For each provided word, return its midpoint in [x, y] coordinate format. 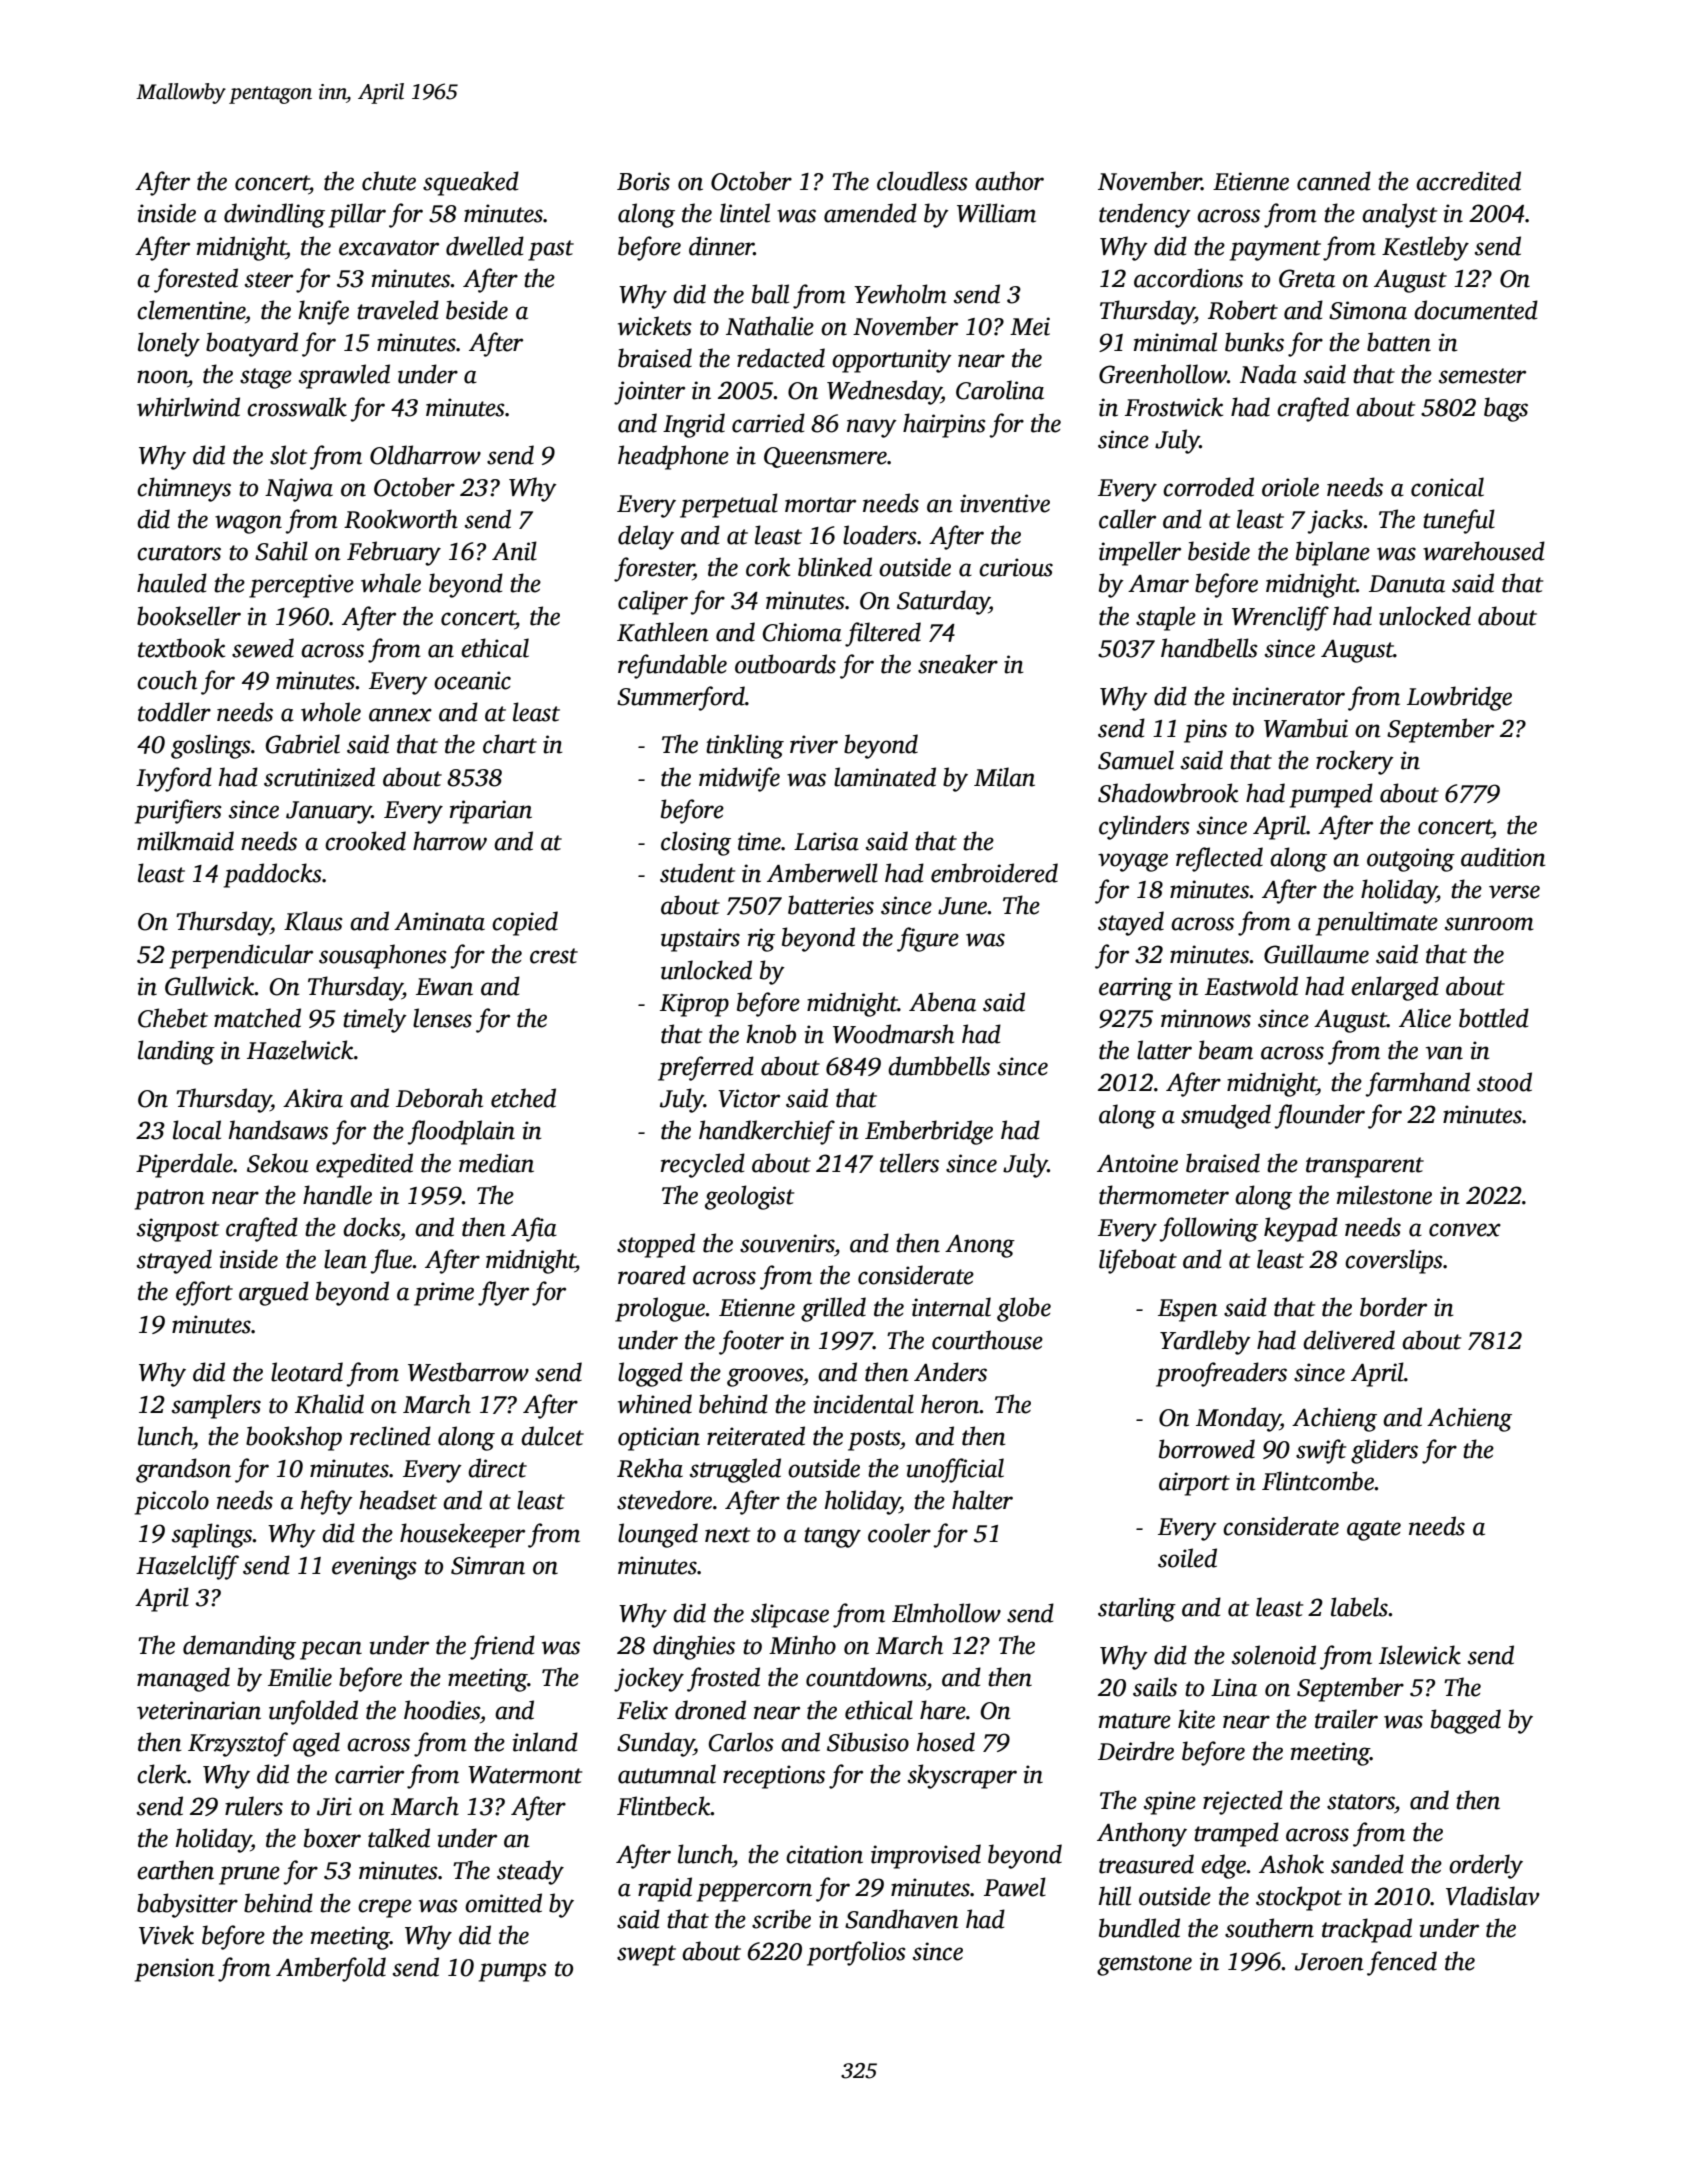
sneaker [958, 664]
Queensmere [825, 457]
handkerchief [767, 1132]
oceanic [472, 680]
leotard [307, 1372]
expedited [364, 1165]
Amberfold [331, 1969]
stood [1504, 1082]
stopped [656, 1245]
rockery [1355, 762]
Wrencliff [1280, 618]
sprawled [344, 376]
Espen [1188, 1310]
